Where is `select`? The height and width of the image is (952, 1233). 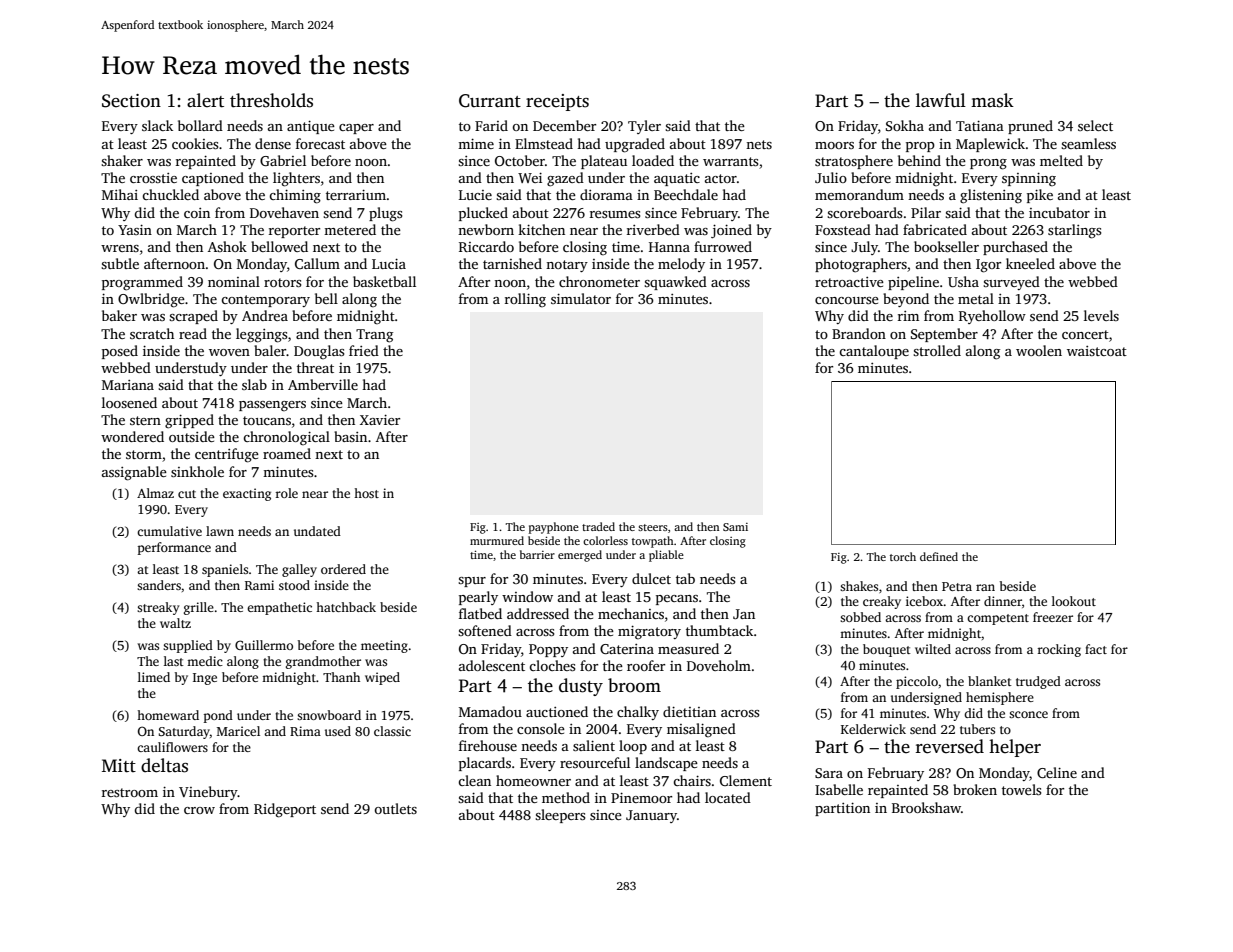 select is located at coordinates (1095, 125).
